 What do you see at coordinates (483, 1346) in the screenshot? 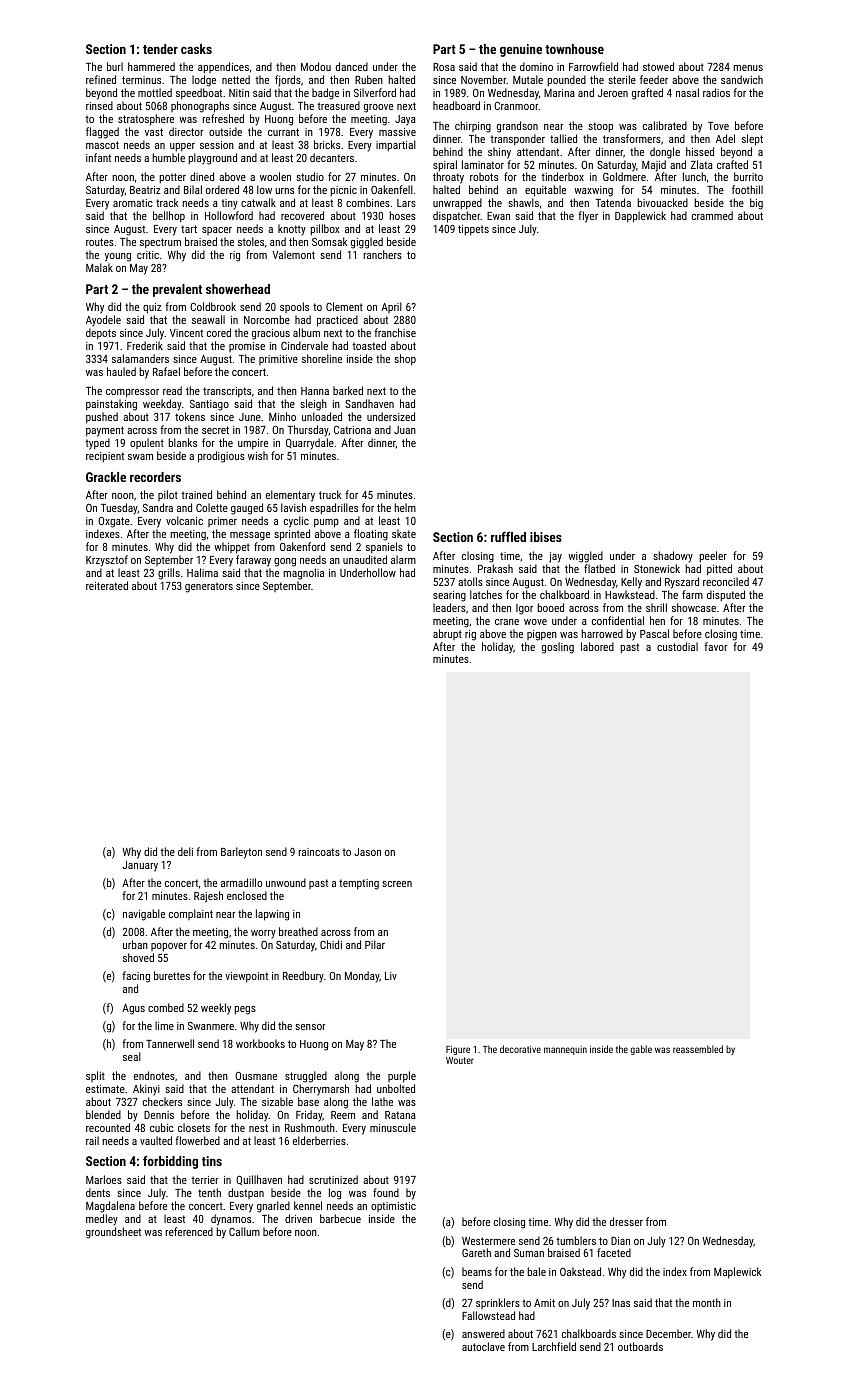
I see `autoclave` at bounding box center [483, 1346].
